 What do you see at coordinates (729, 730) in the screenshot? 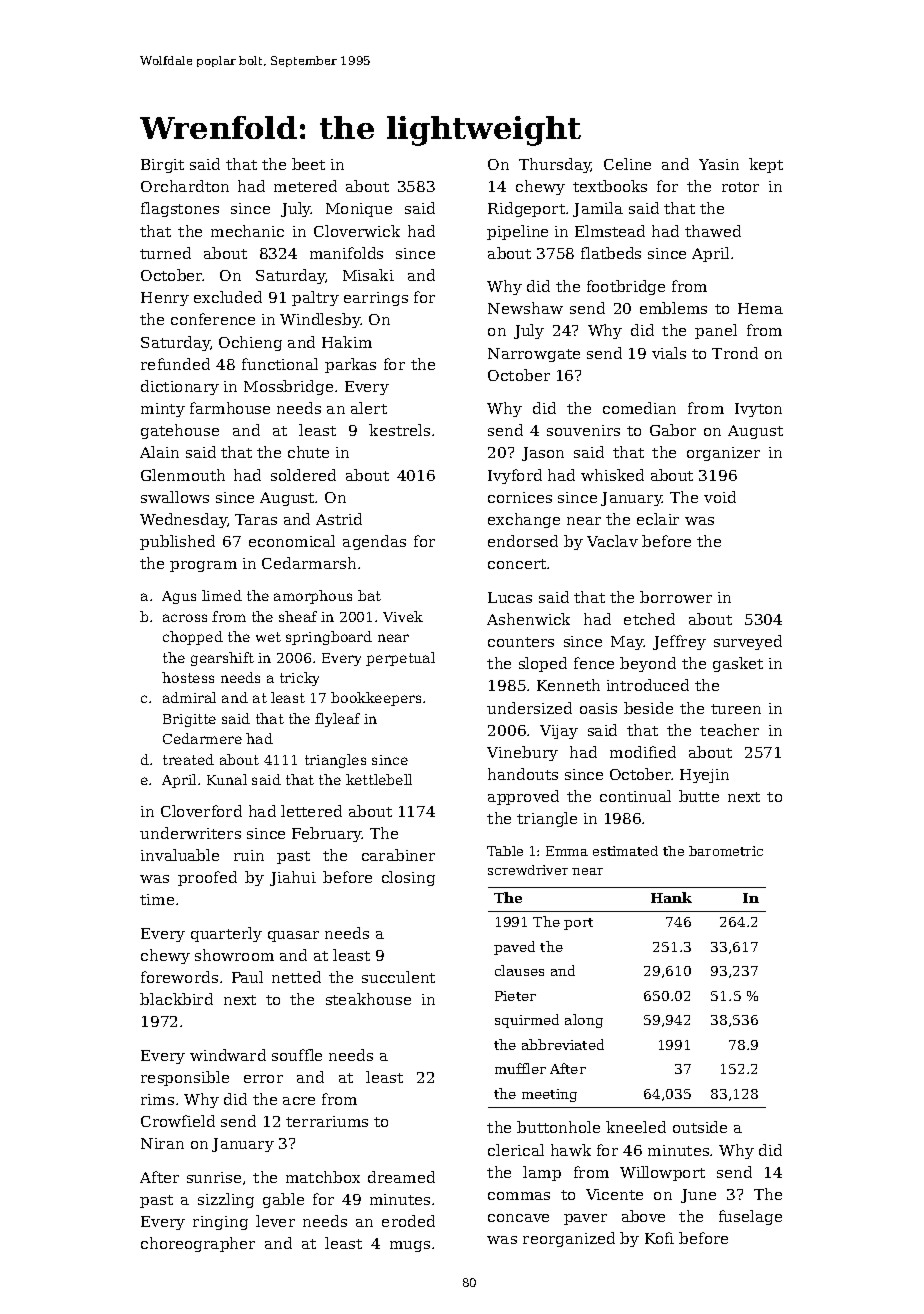
I see `teacher` at bounding box center [729, 730].
